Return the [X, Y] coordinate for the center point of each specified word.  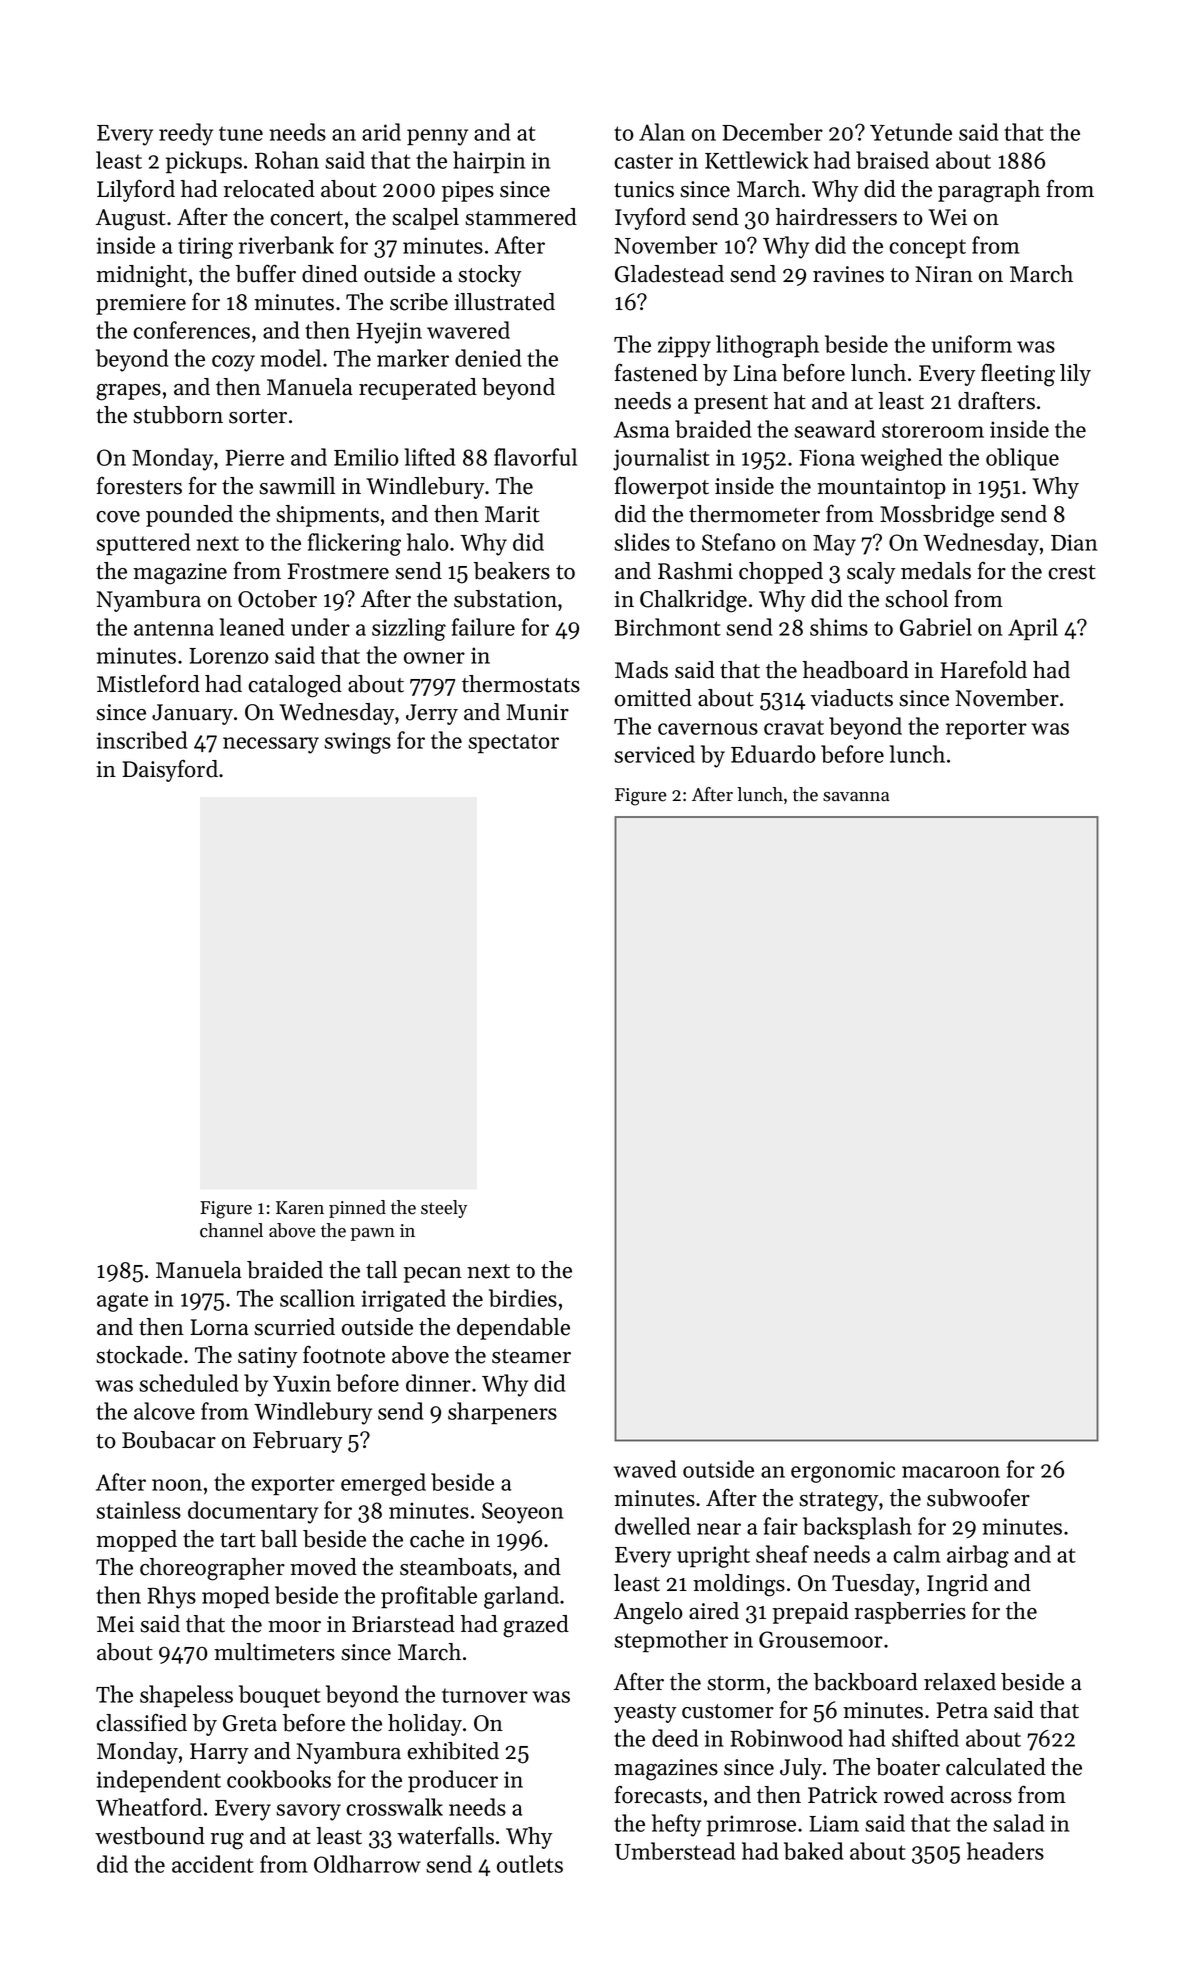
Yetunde [911, 132]
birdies [523, 1298]
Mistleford [148, 684]
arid [381, 132]
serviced [654, 754]
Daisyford [170, 771]
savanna [856, 797]
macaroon [951, 1472]
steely [444, 1209]
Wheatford [149, 1807]
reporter [986, 730]
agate [122, 1302]
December [772, 132]
